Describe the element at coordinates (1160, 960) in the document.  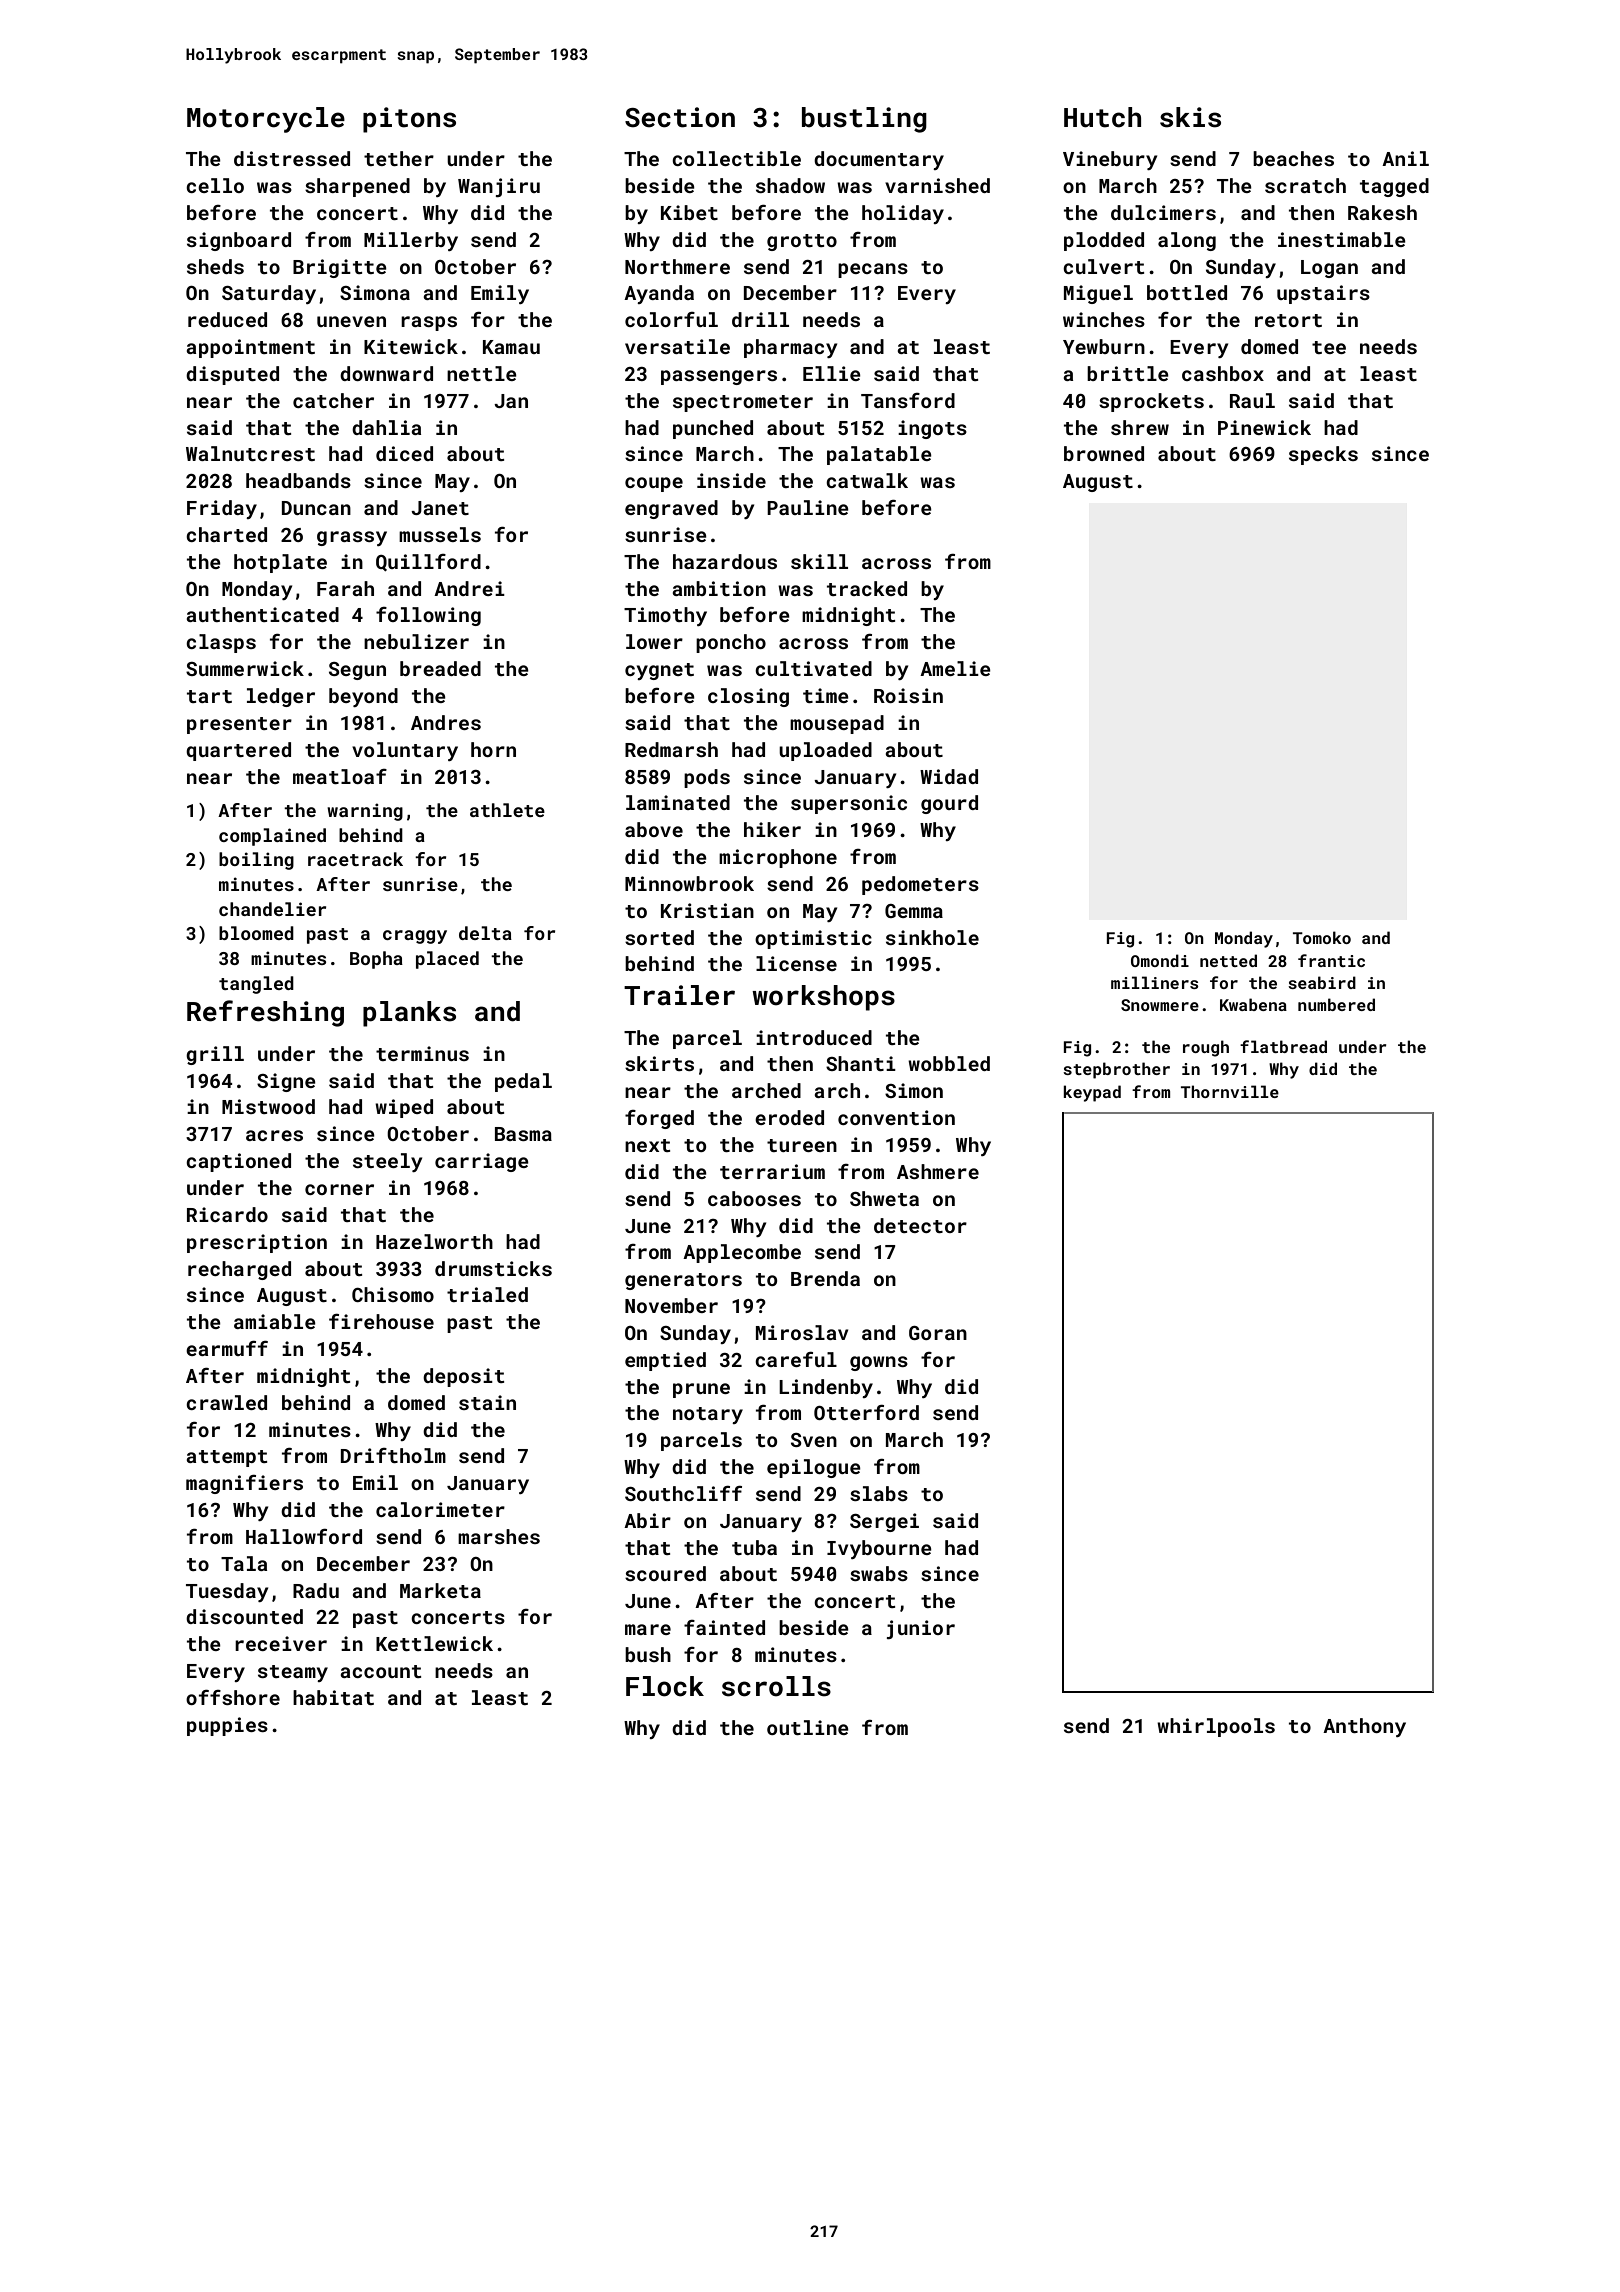
I see `Omondi` at that location.
